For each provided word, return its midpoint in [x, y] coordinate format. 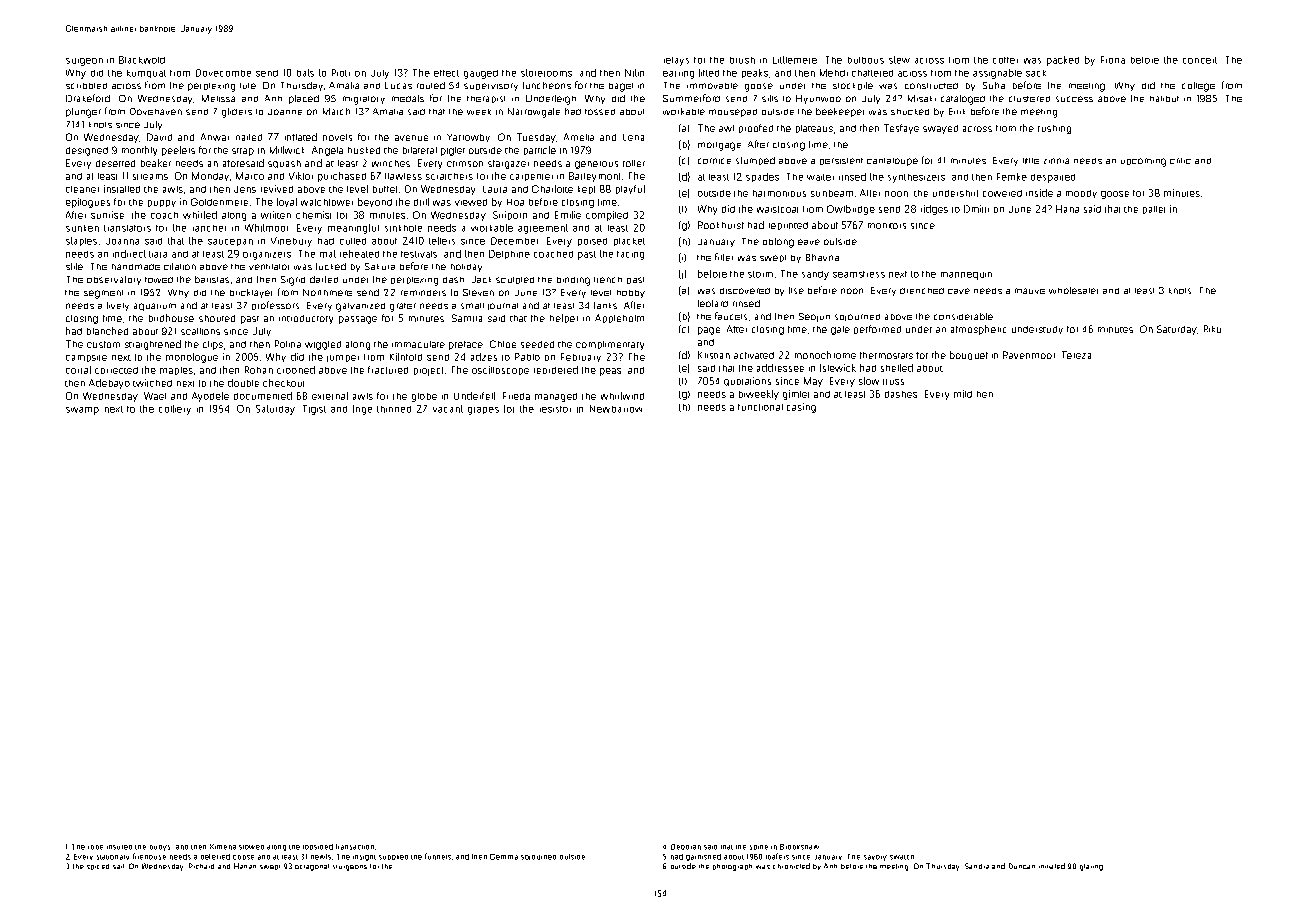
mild [963, 394]
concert [1200, 60]
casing [801, 408]
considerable [963, 316]
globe [424, 397]
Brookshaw [799, 847]
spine [759, 847]
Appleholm [619, 318]
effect [446, 73]
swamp [82, 411]
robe [95, 847]
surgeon [84, 62]
